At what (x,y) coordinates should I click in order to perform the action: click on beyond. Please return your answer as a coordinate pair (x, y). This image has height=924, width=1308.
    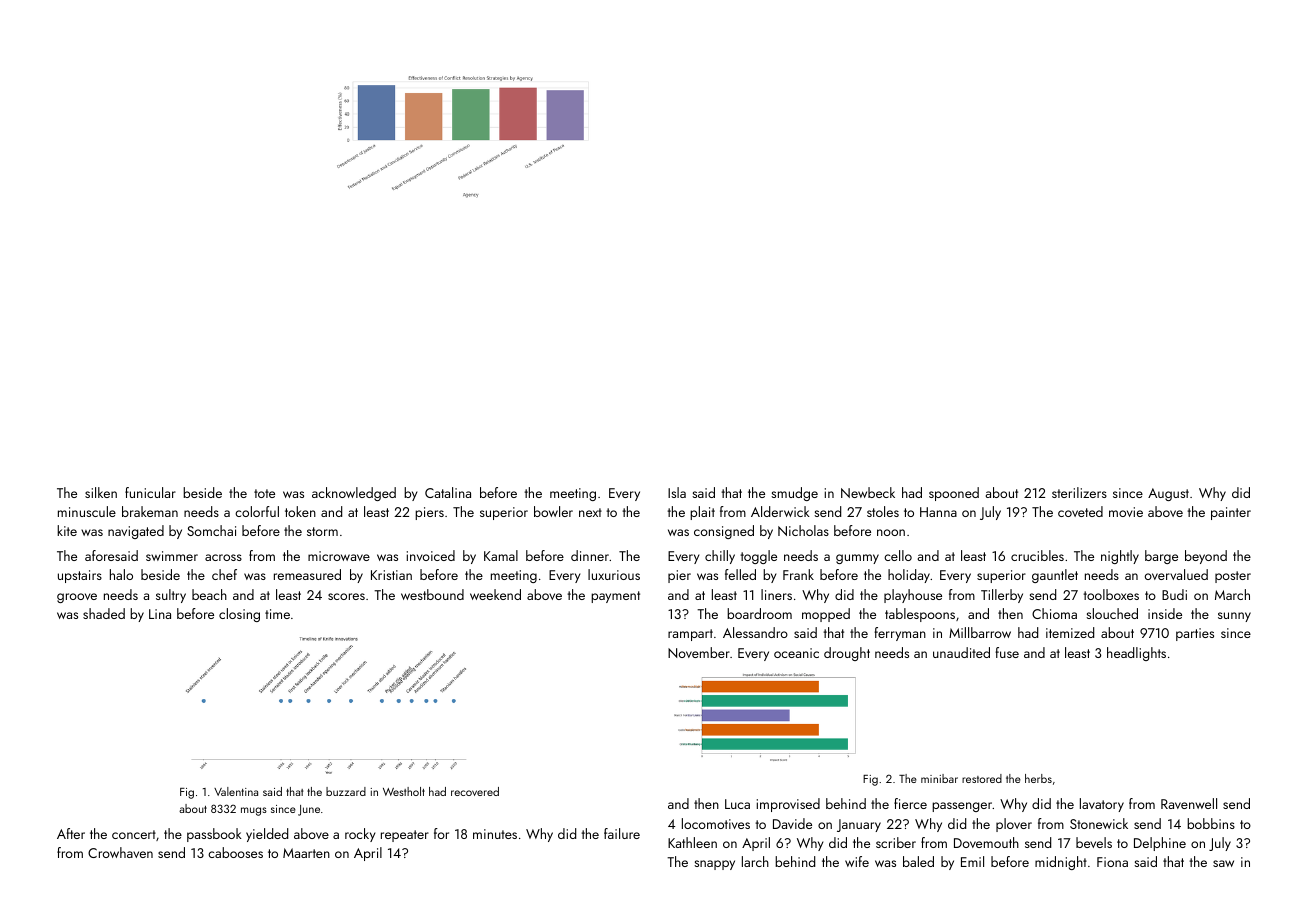
    Looking at the image, I should click on (1206, 557).
